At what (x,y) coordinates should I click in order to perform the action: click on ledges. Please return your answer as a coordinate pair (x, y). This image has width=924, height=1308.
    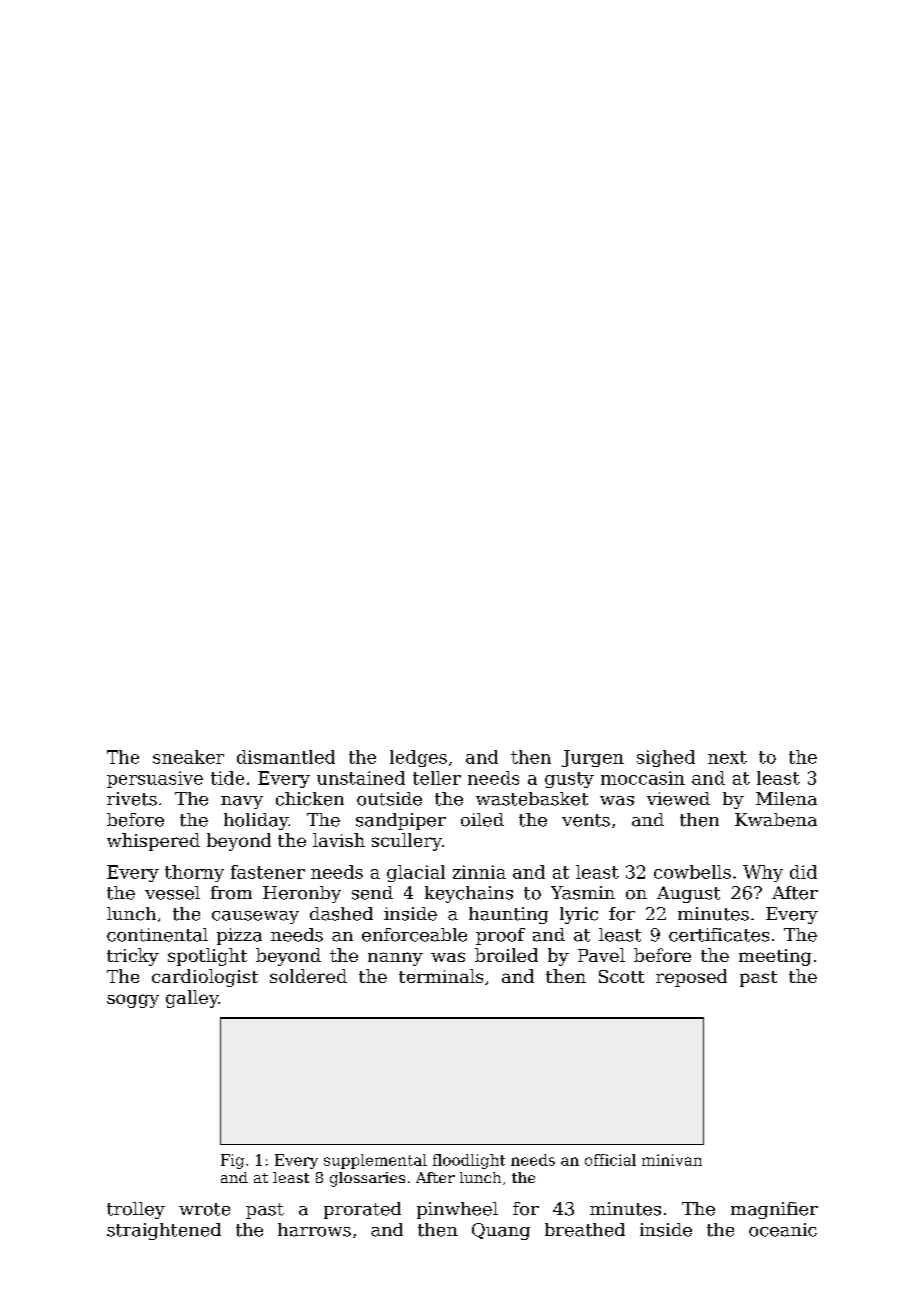
    Looking at the image, I should click on (418, 758).
